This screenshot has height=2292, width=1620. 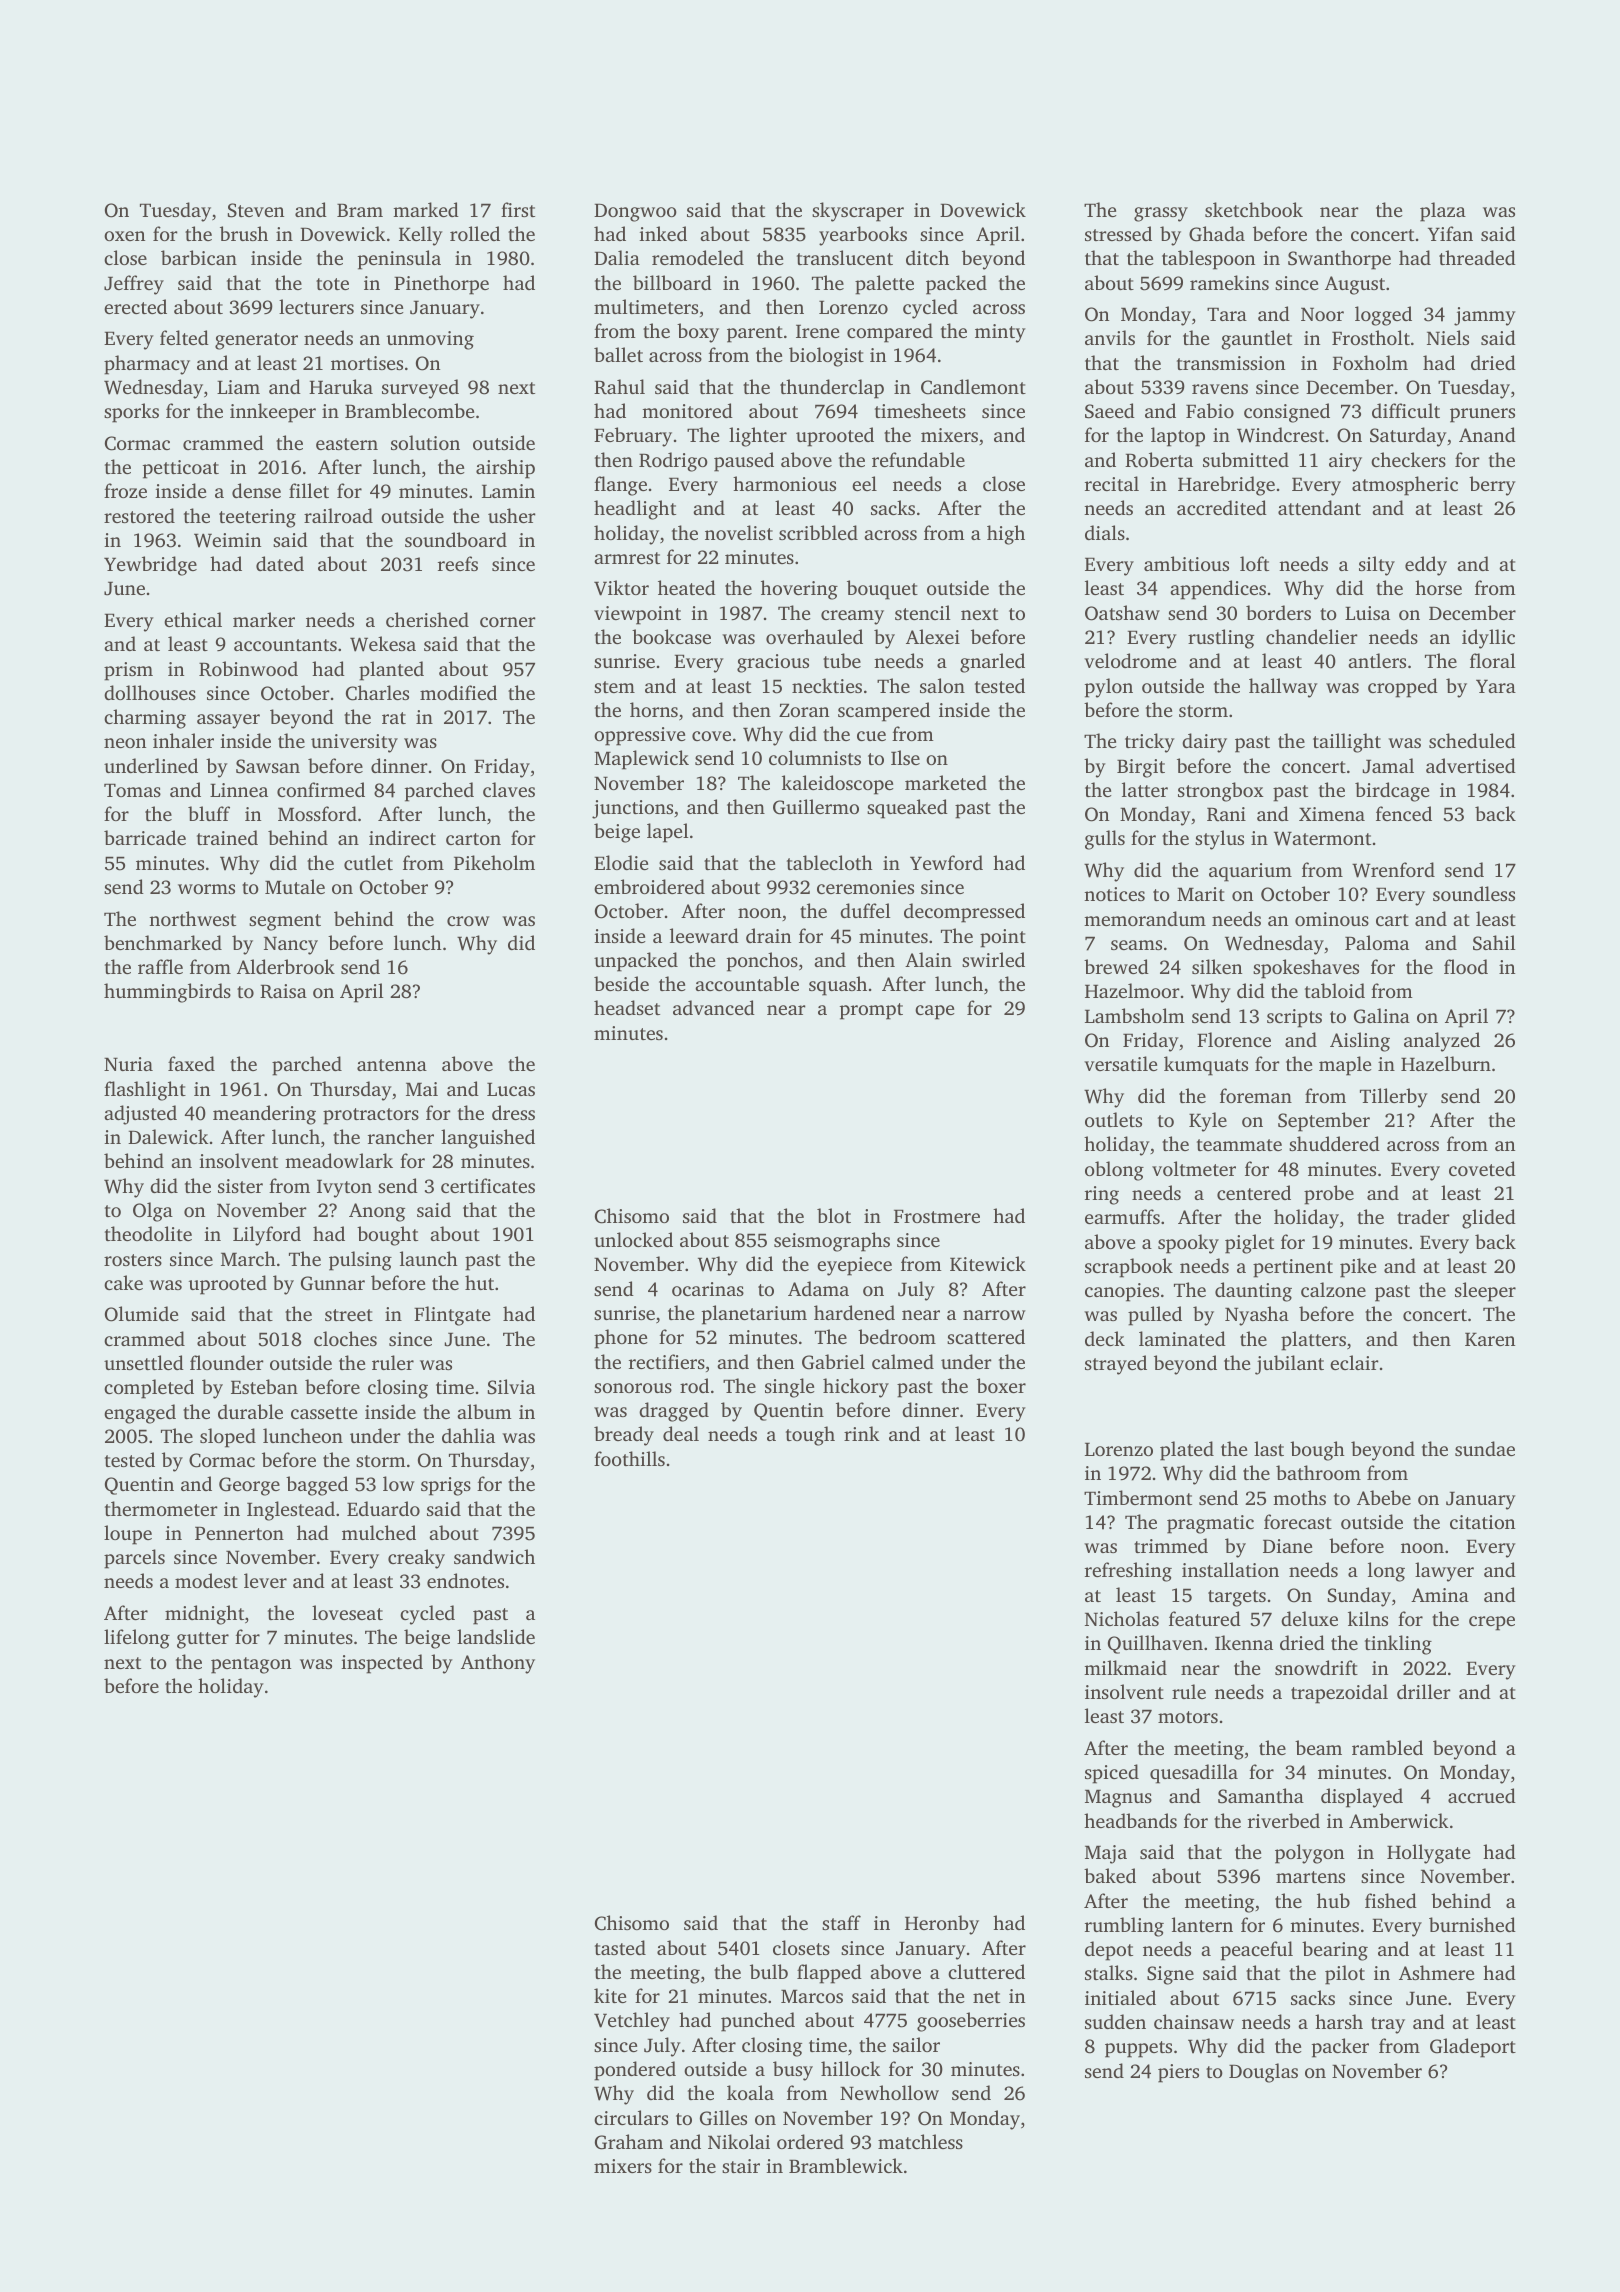 I want to click on rancher, so click(x=401, y=1136).
